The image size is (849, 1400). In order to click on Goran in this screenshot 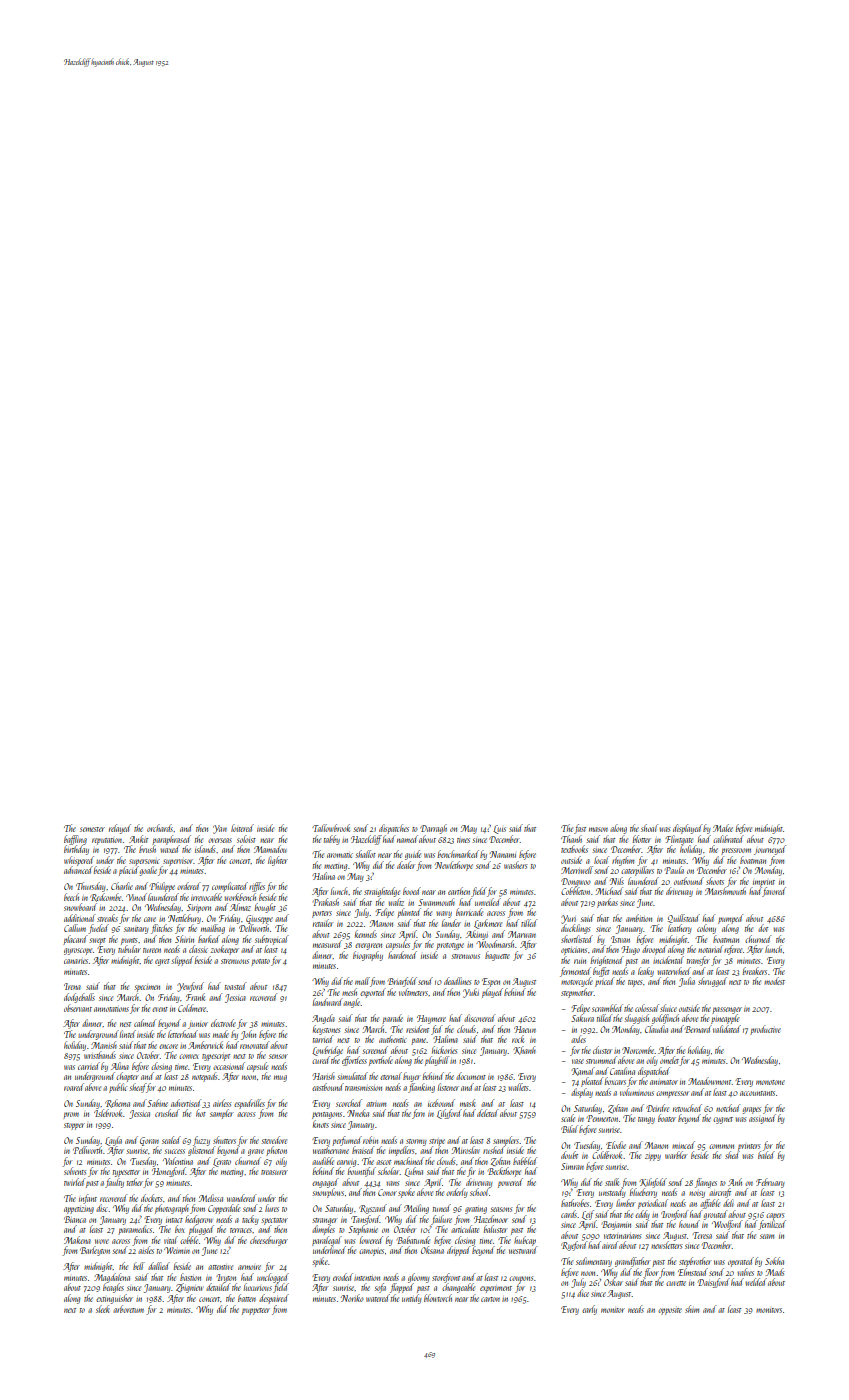, I will do `click(149, 1141)`.
